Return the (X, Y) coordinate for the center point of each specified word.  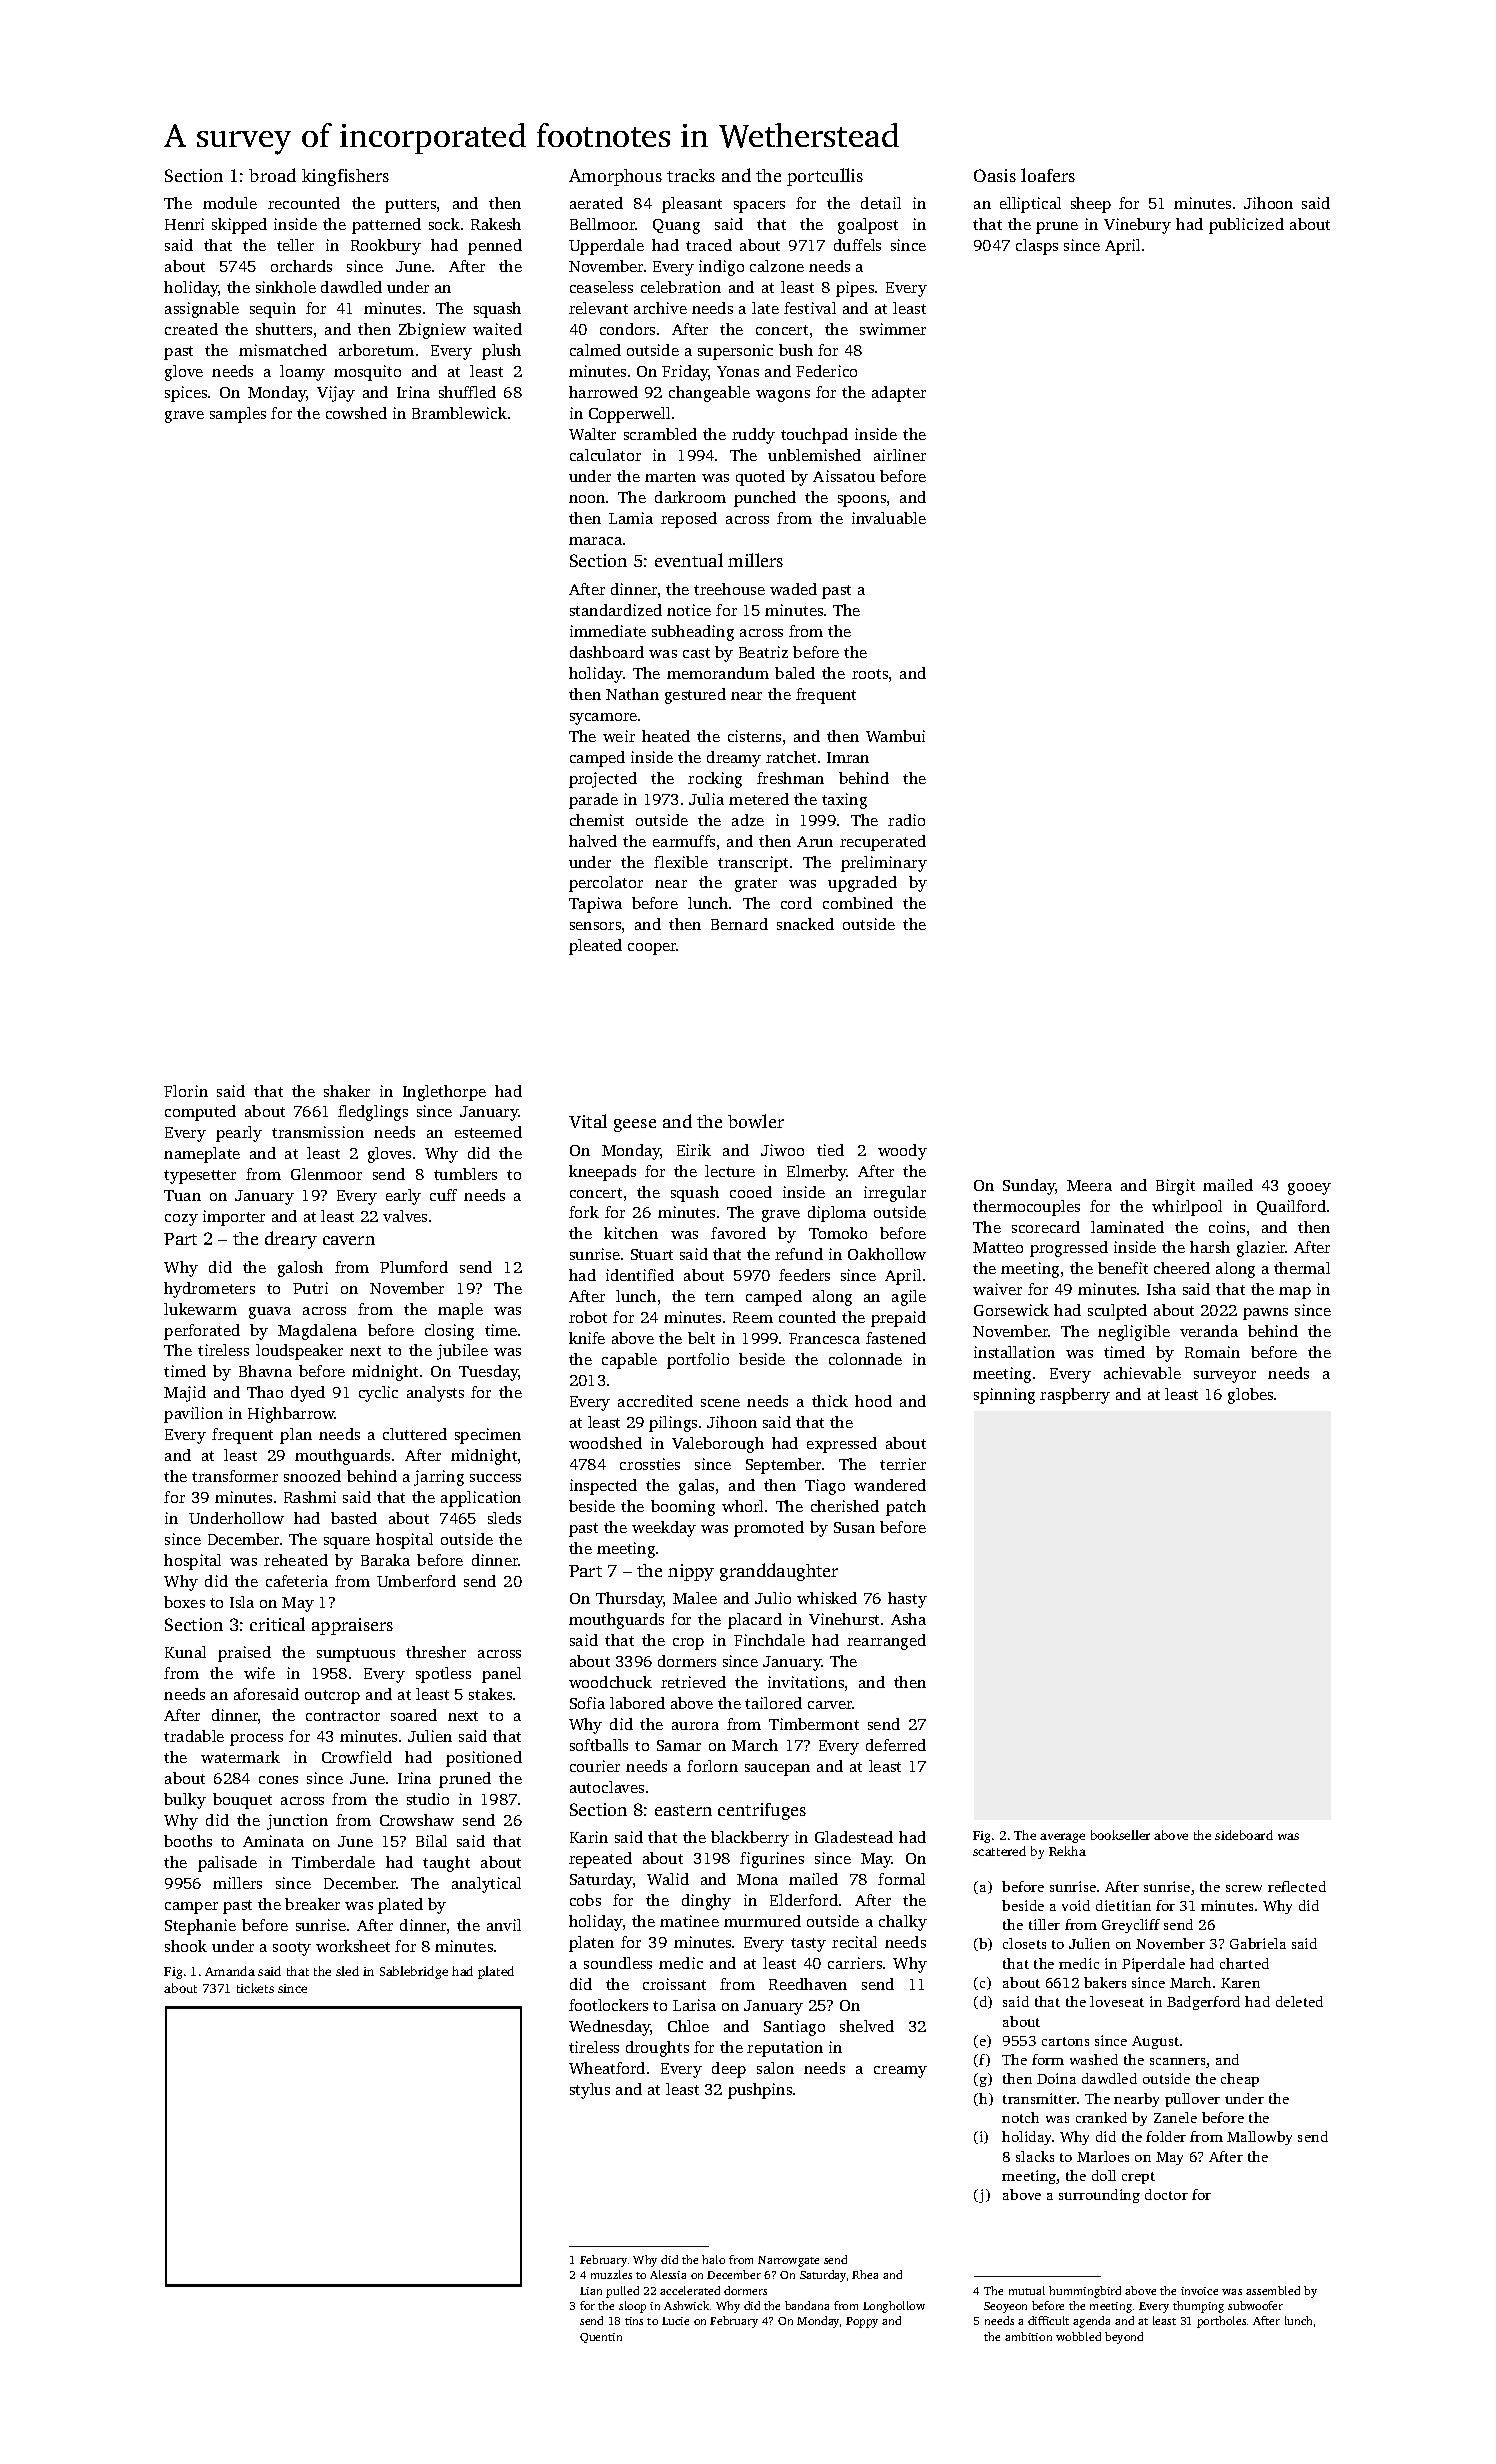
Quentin (601, 2338)
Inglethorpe (444, 1093)
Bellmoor (602, 224)
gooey (1309, 1189)
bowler (756, 1121)
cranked (1101, 2117)
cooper (652, 949)
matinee (689, 1921)
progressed (1069, 1249)
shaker (347, 1091)
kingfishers (345, 177)
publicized (1246, 226)
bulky (185, 1801)
